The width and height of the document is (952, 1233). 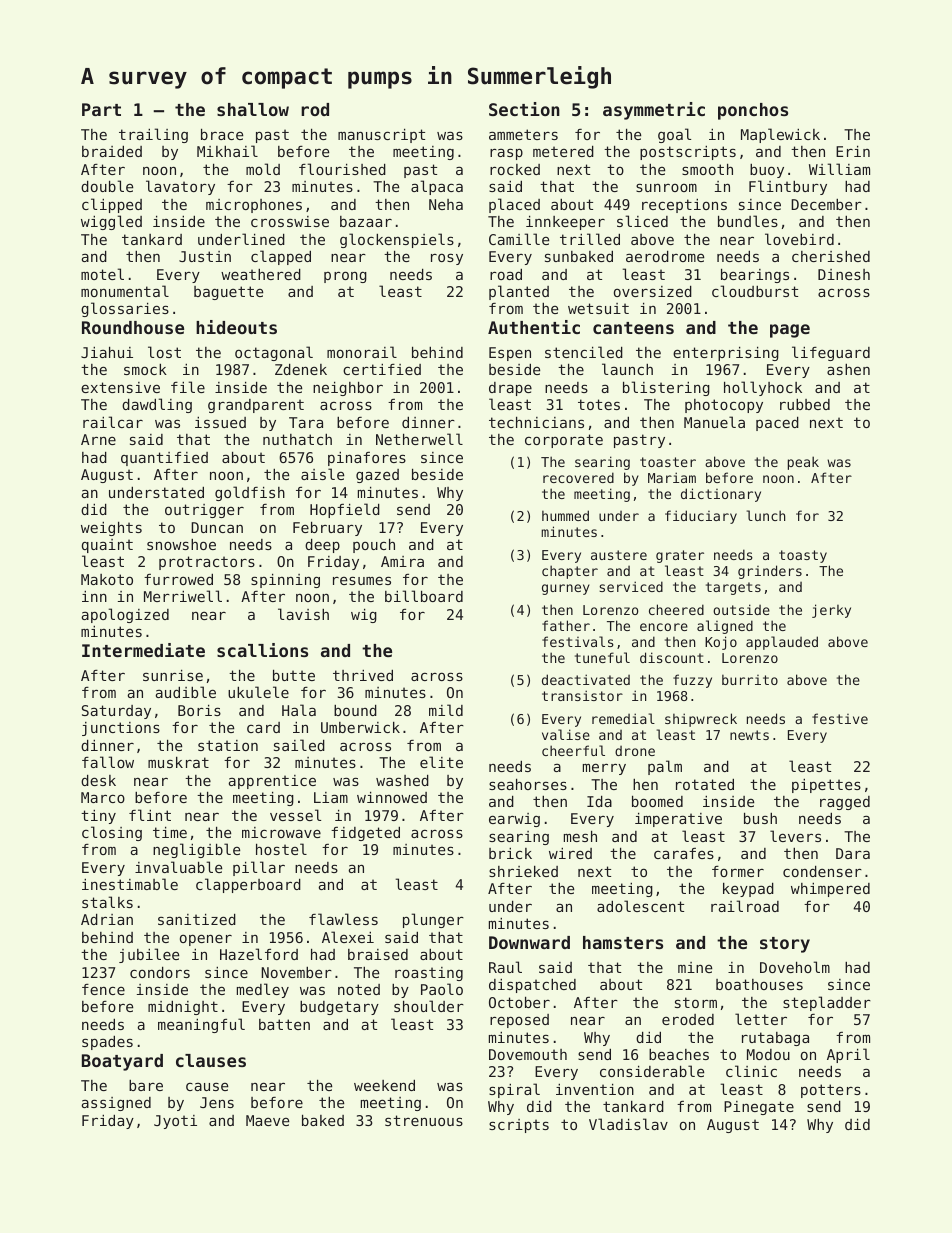 What do you see at coordinates (721, 495) in the document?
I see `dictionary` at bounding box center [721, 495].
